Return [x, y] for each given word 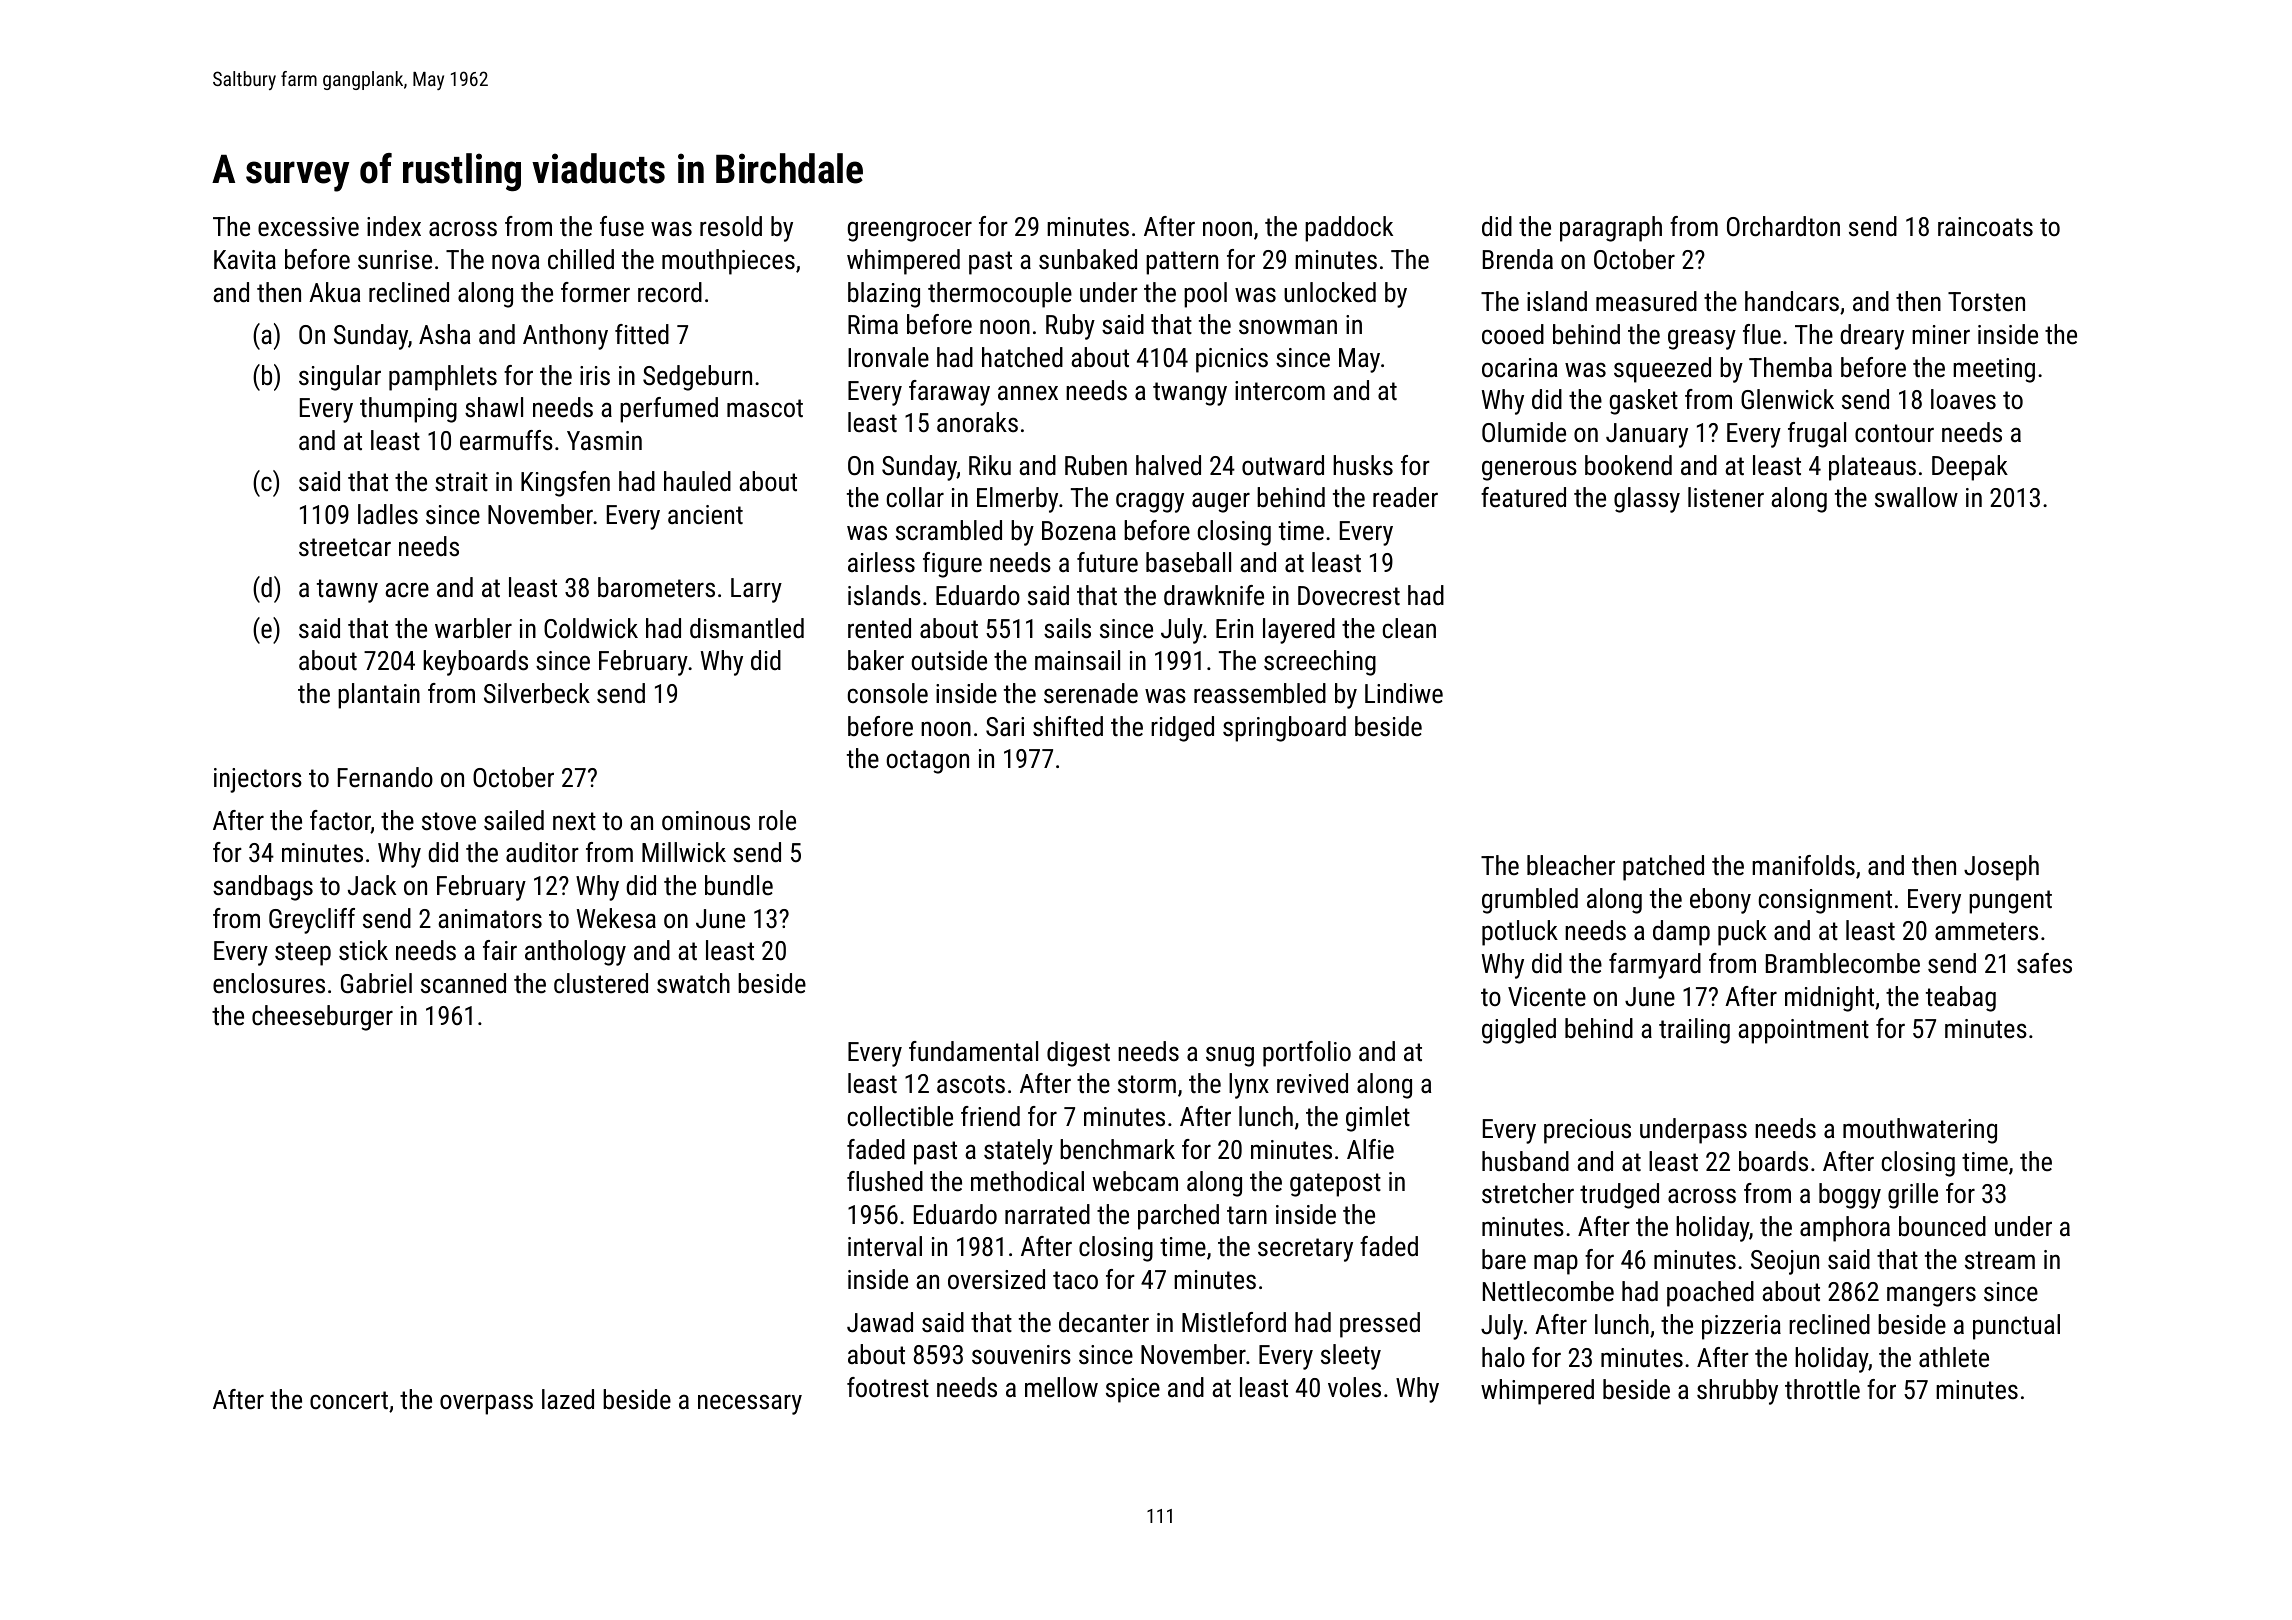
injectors [258, 780]
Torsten [1986, 302]
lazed [568, 1399]
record [670, 292]
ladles [388, 514]
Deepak [1970, 468]
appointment [1803, 1031]
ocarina [1519, 368]
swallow [1916, 497]
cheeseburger [322, 1018]
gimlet [1378, 1119]
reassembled [1260, 693]
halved [1168, 465]
